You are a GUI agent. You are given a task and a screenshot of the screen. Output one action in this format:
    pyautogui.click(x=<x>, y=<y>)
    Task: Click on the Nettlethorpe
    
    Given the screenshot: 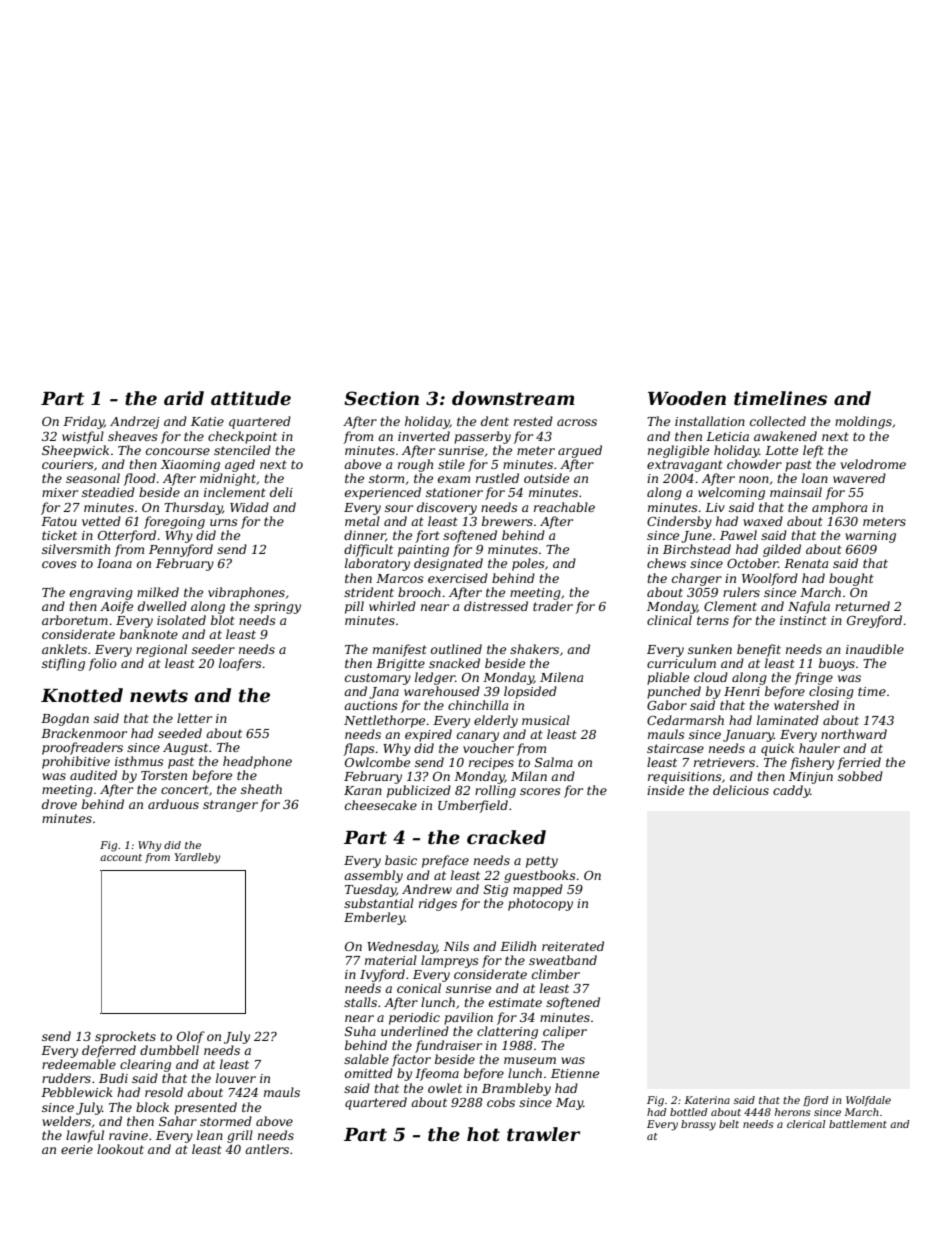 What is the action you would take?
    pyautogui.click(x=384, y=721)
